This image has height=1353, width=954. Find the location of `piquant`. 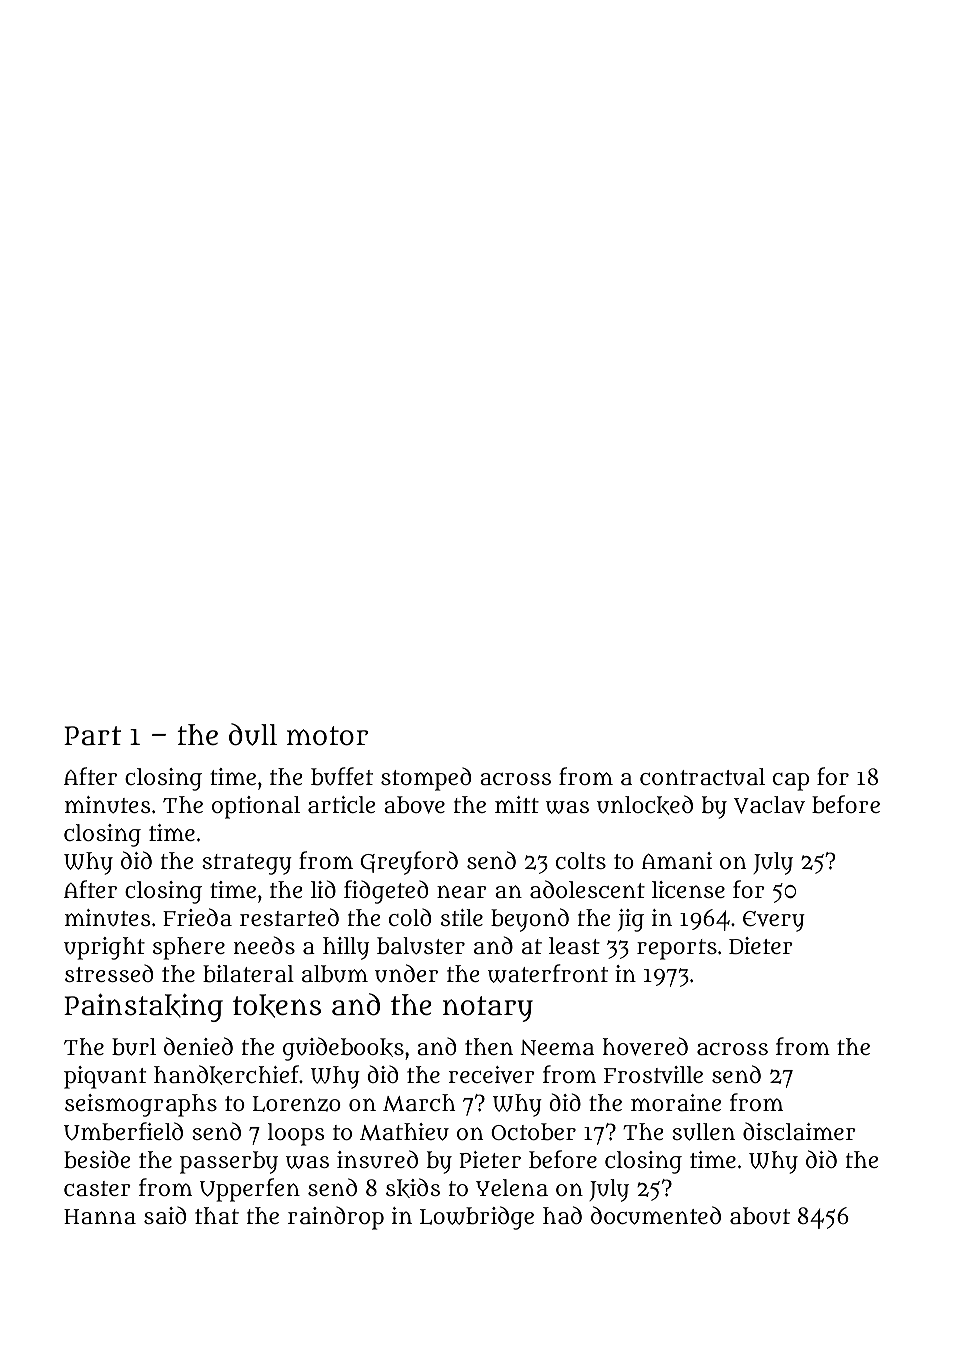

piquant is located at coordinates (105, 1077).
